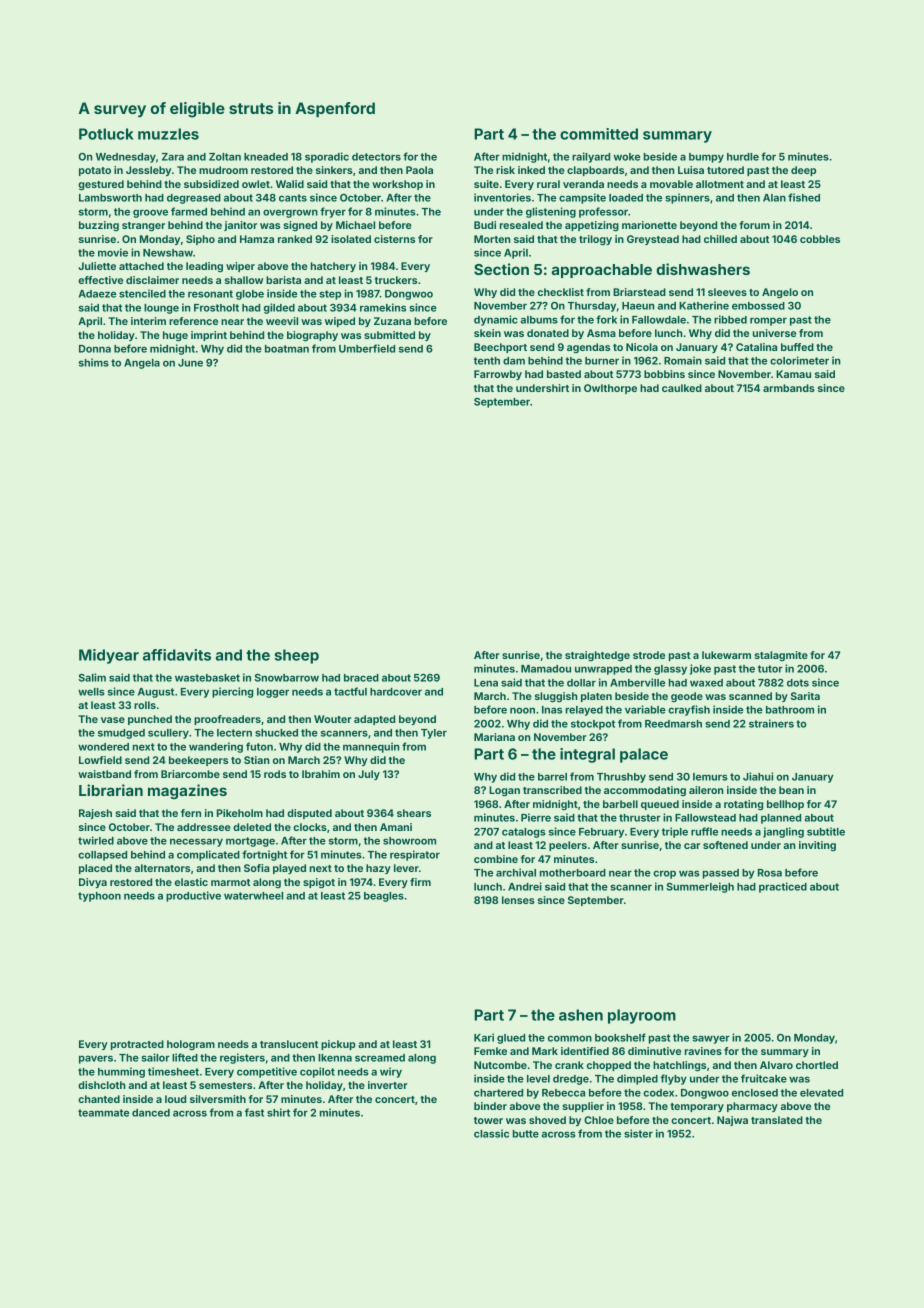  What do you see at coordinates (177, 655) in the document?
I see `affidavits` at bounding box center [177, 655].
